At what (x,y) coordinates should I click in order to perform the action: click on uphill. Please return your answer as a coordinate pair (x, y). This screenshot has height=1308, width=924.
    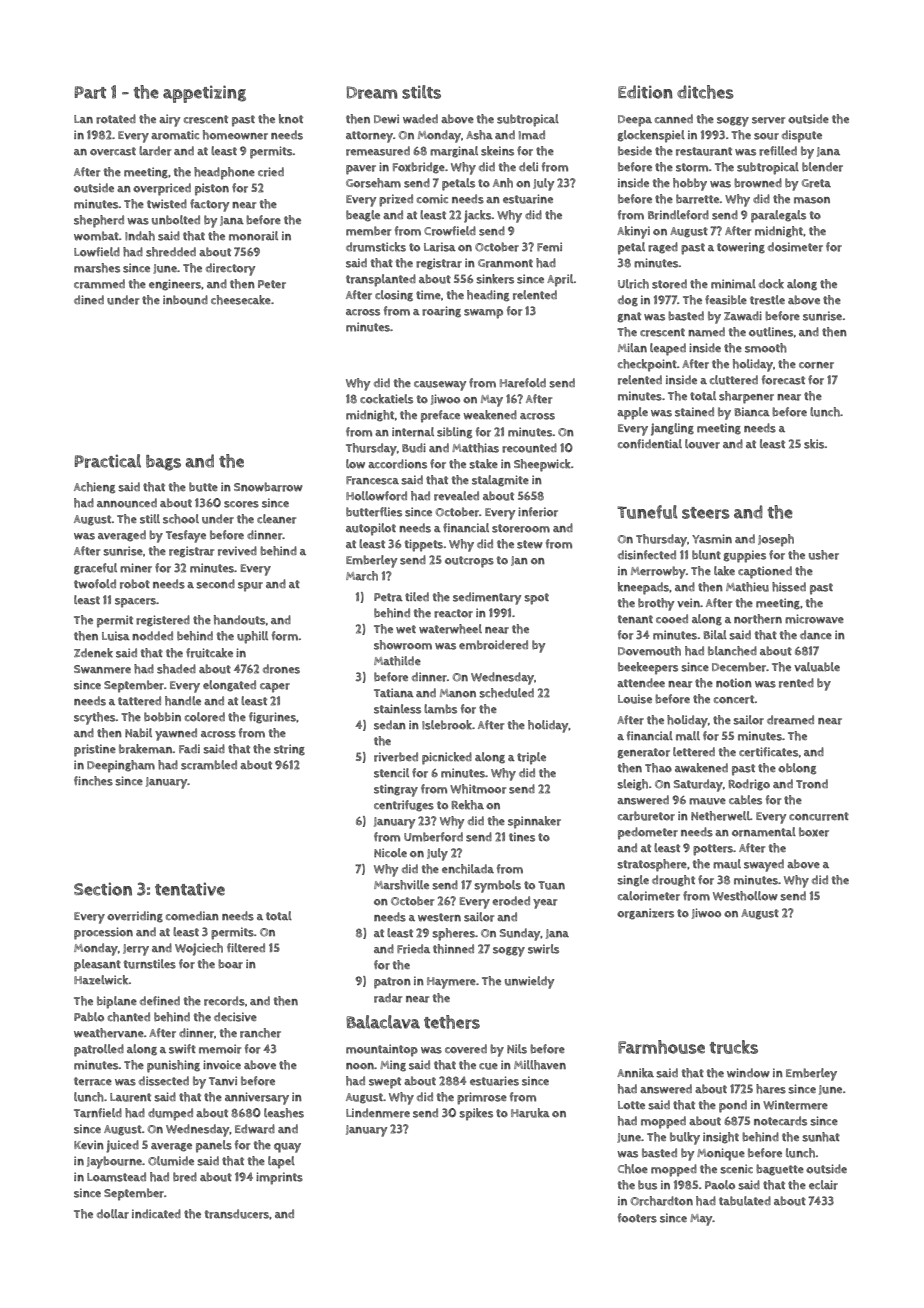
    Looking at the image, I should click on (252, 637).
